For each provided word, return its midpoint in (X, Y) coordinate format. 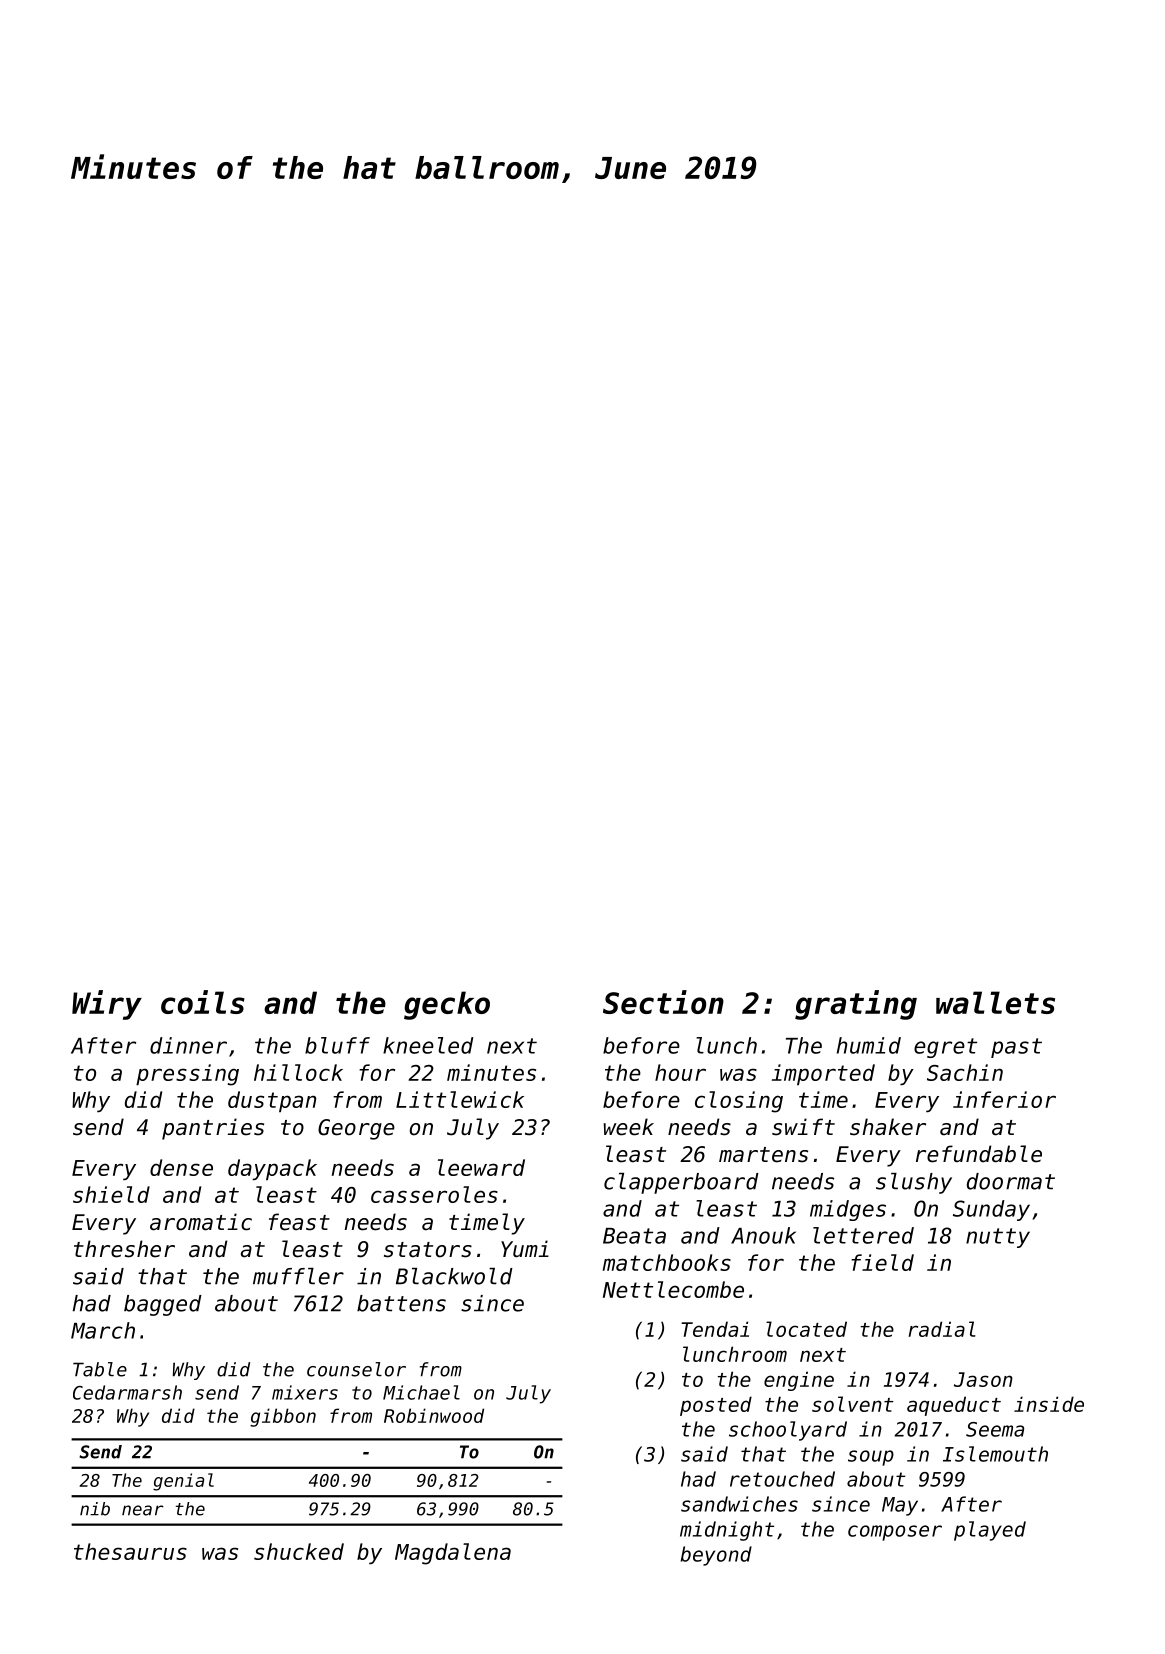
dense (181, 1167)
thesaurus (130, 1551)
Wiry (107, 1005)
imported (823, 1074)
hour (680, 1072)
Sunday (991, 1210)
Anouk (763, 1235)
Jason (983, 1379)
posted (716, 1406)
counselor (356, 1369)
